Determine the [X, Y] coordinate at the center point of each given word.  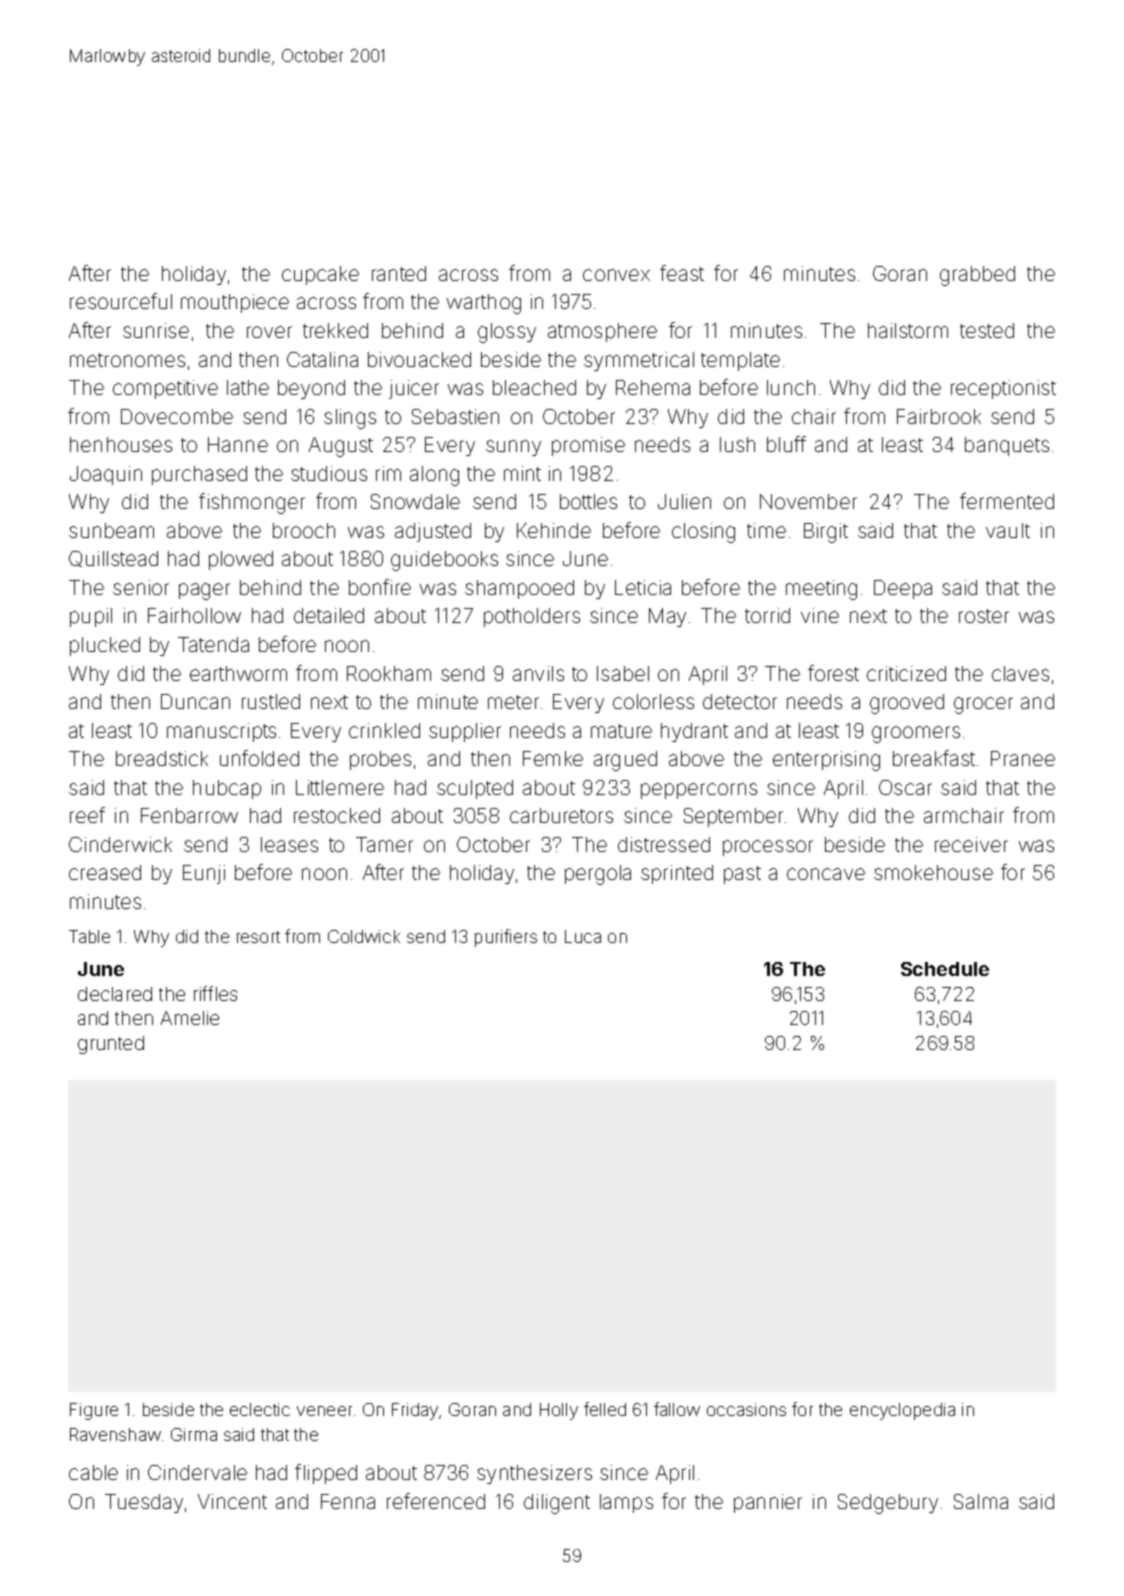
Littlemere [340, 787]
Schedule [945, 969]
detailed [329, 615]
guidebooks [444, 561]
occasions [746, 1409]
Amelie [190, 1018]
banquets [1007, 446]
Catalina [322, 359]
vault [1008, 530]
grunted [111, 1045]
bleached [534, 387]
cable [93, 1472]
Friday [415, 1411]
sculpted [475, 789]
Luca [583, 936]
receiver [971, 844]
